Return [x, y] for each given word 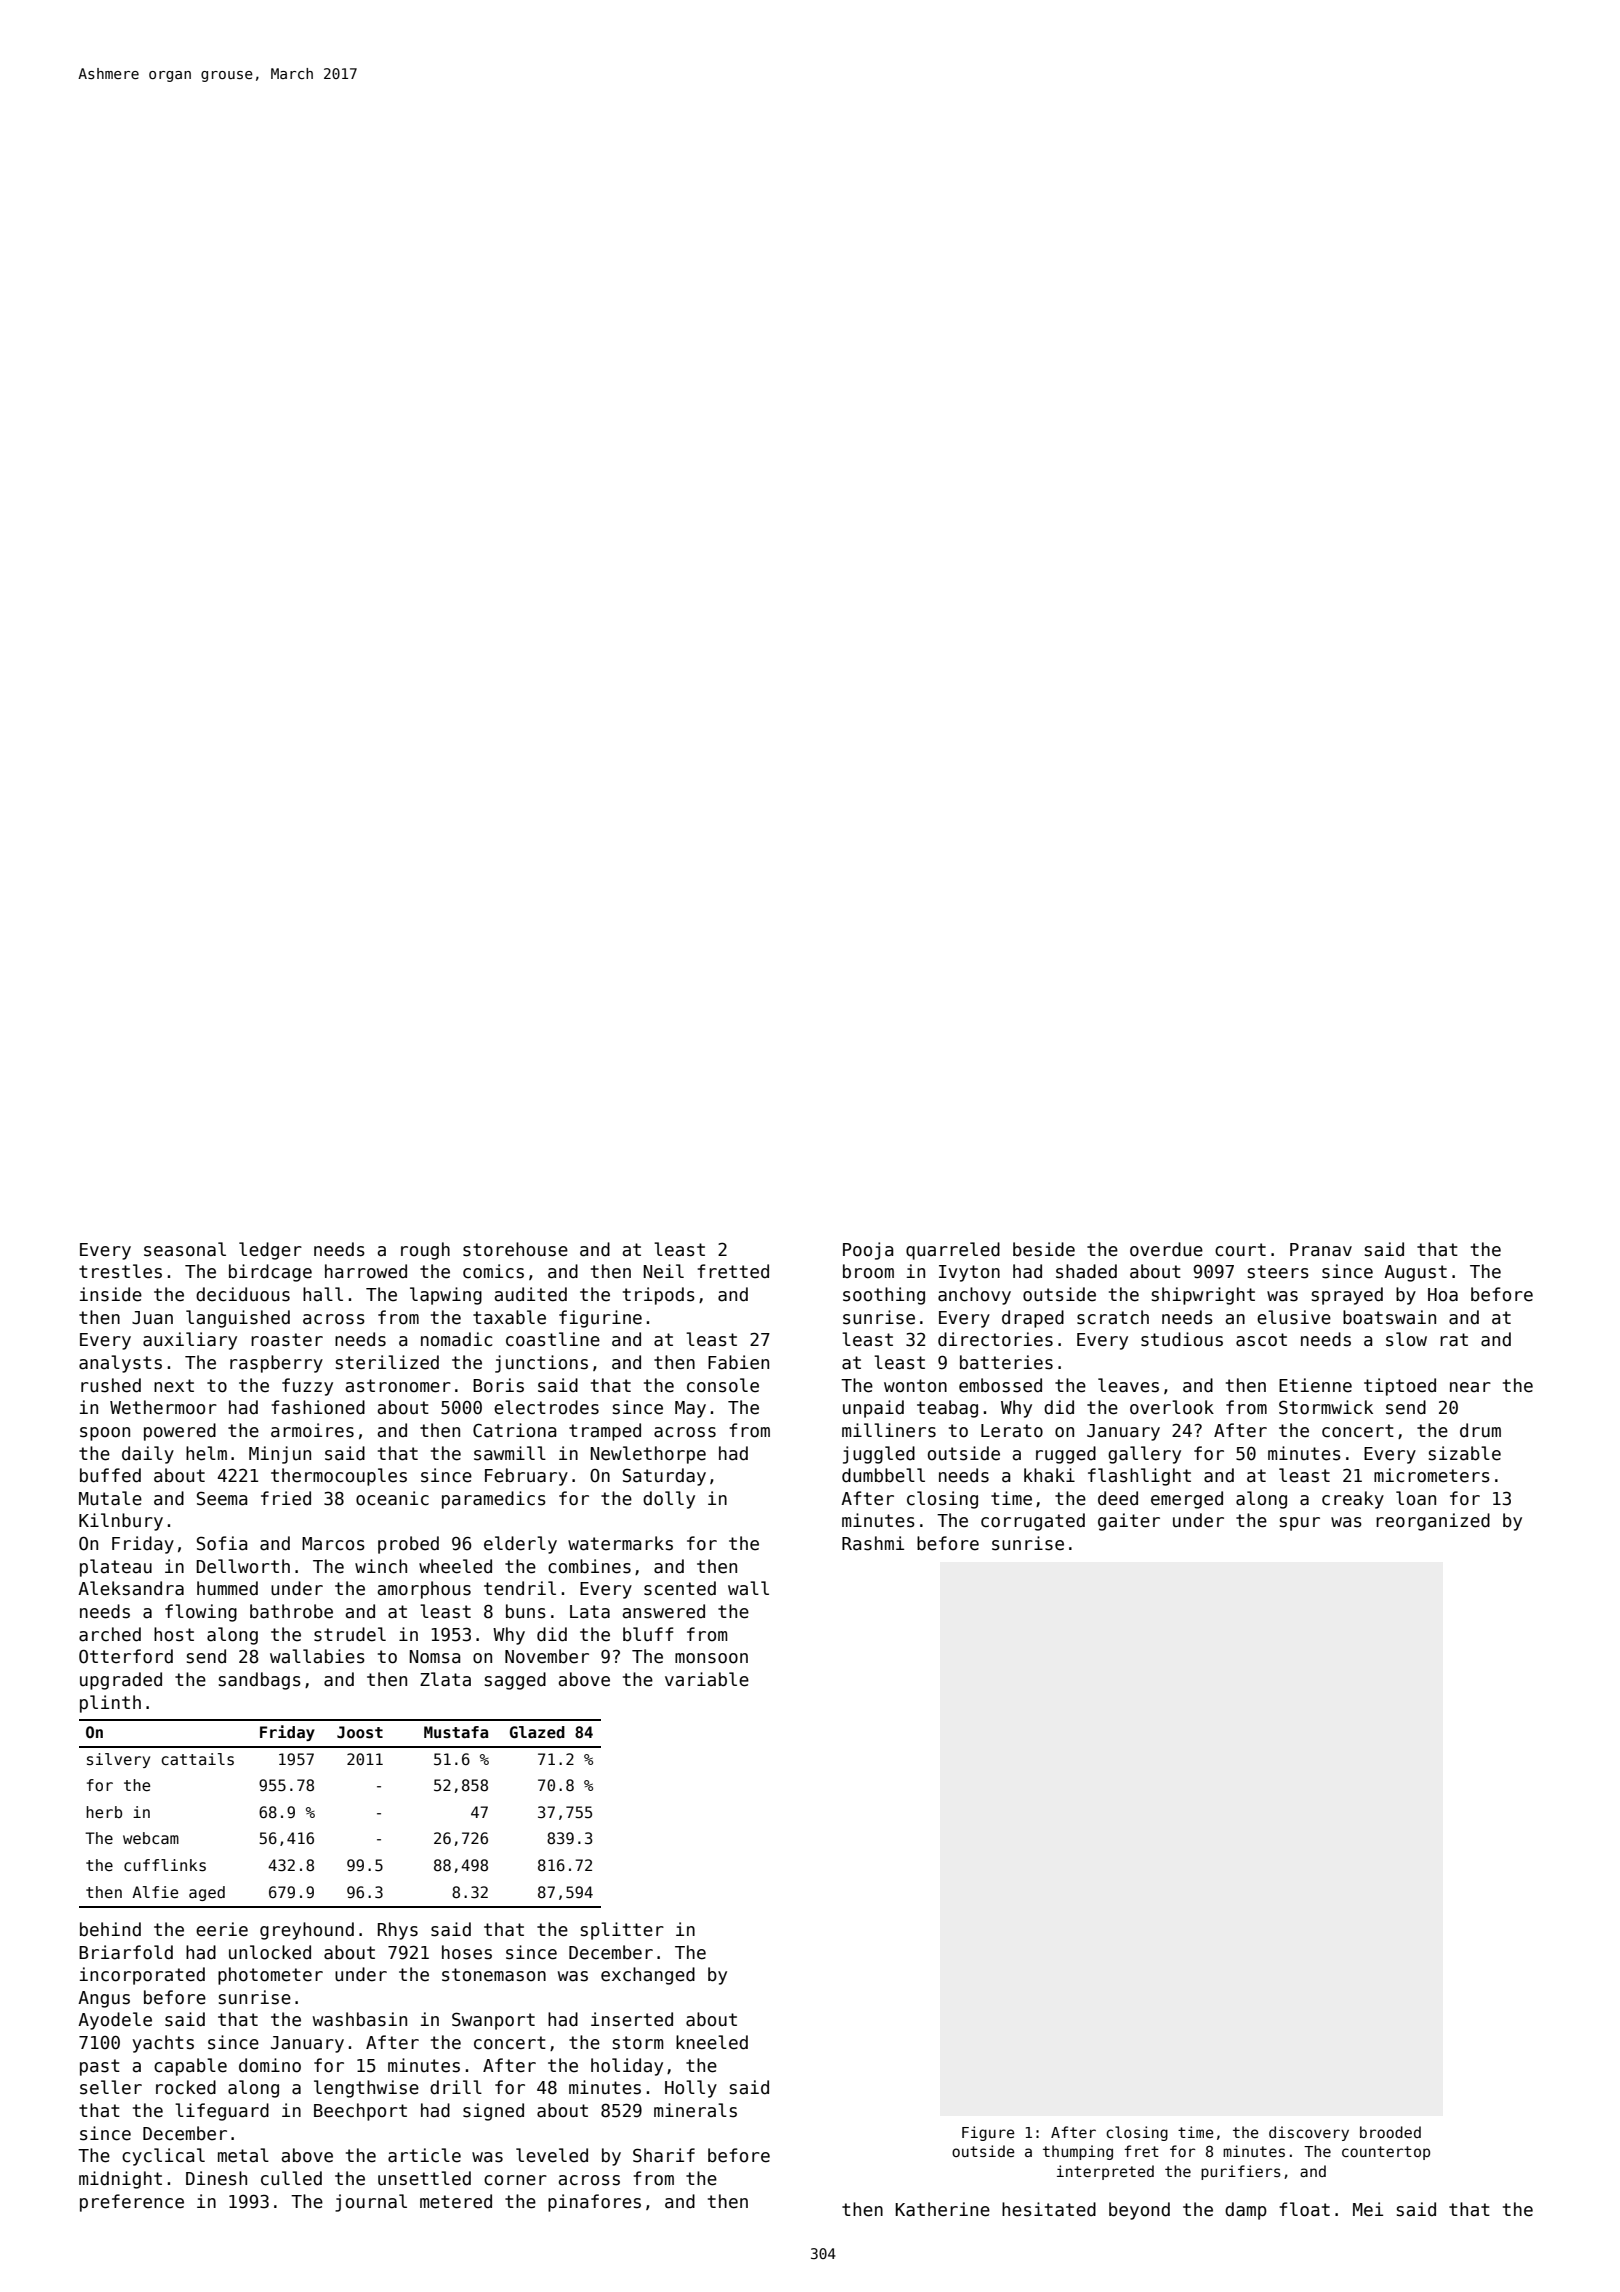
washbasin [360, 2019]
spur [1300, 1524]
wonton [915, 1386]
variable [707, 1679]
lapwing [446, 1296]
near [1470, 1387]
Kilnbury [121, 1522]
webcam [151, 1838]
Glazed [537, 1732]
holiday [627, 2067]
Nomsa [435, 1657]
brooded [1390, 2132]
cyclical [163, 2157]
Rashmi [873, 1543]
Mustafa [456, 1732]
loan [1416, 1498]
